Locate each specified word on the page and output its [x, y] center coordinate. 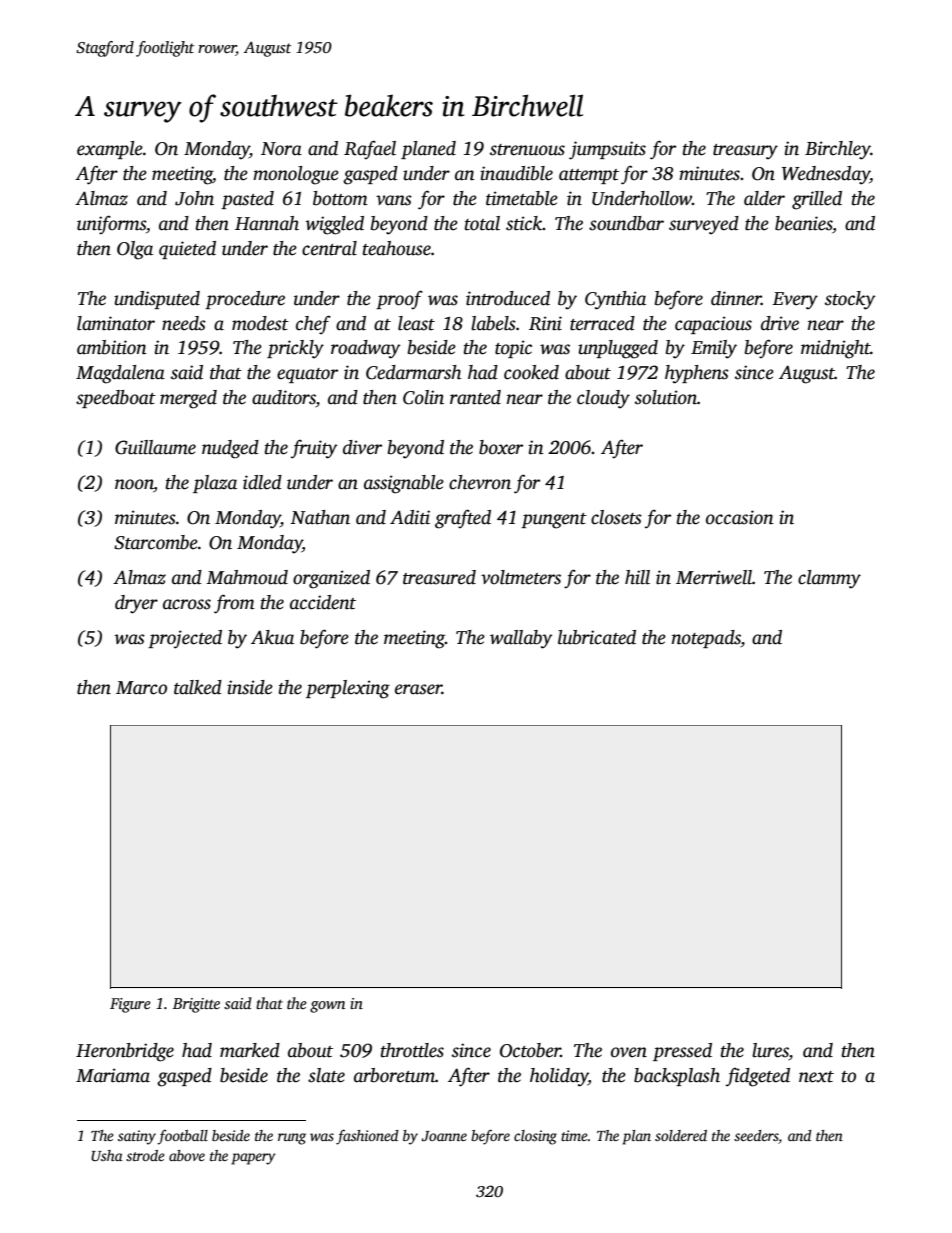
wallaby [521, 639]
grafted [463, 519]
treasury [745, 152]
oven [629, 1052]
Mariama [113, 1075]
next [816, 1077]
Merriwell [714, 577]
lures [770, 1051]
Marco [141, 688]
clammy [829, 579]
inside [250, 687]
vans [394, 200]
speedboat [116, 399]
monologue [296, 175]
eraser [418, 689]
